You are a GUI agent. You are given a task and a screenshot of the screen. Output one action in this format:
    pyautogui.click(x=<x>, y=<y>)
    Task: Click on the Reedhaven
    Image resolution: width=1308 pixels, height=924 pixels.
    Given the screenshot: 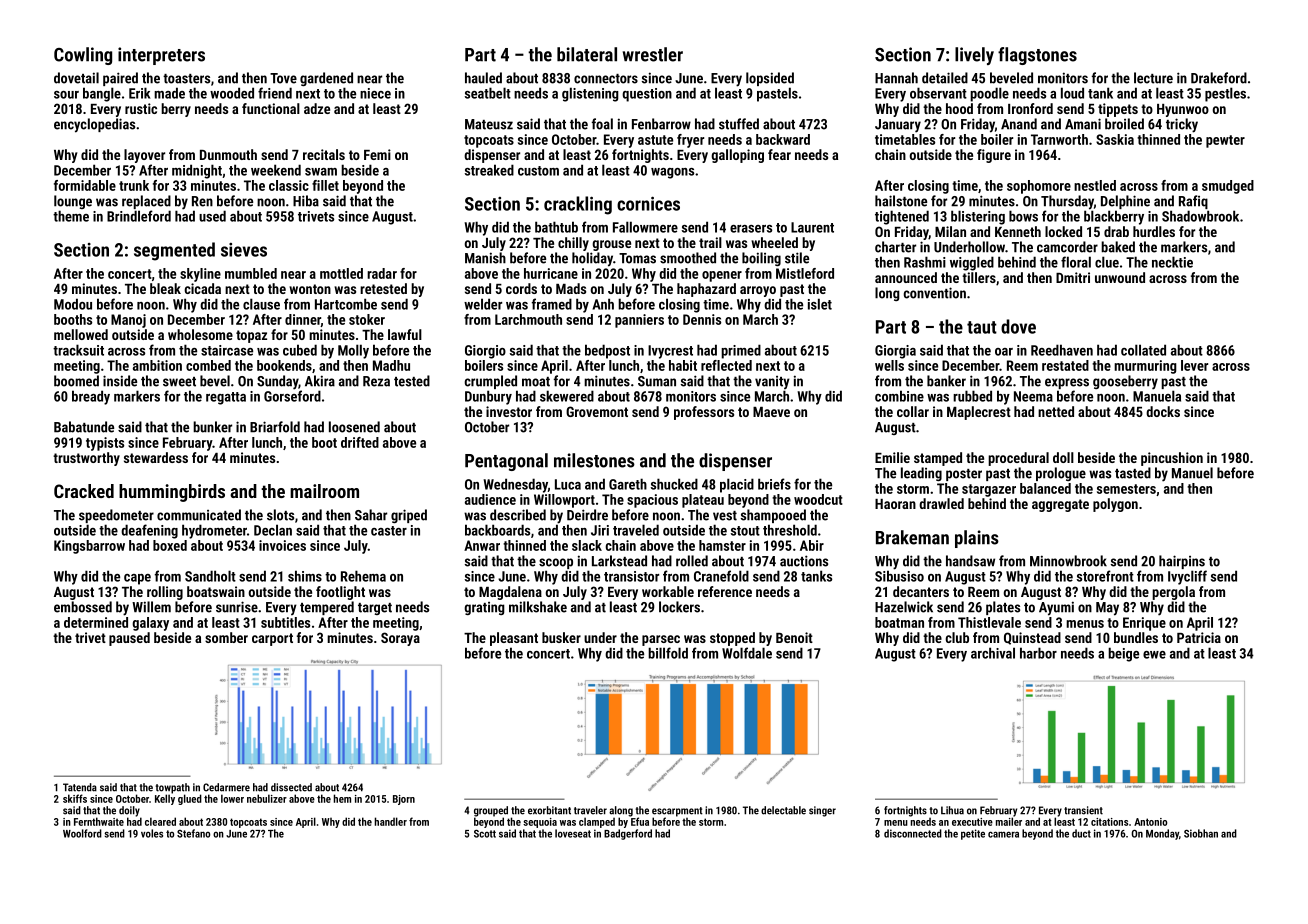 What is the action you would take?
    pyautogui.click(x=1062, y=350)
